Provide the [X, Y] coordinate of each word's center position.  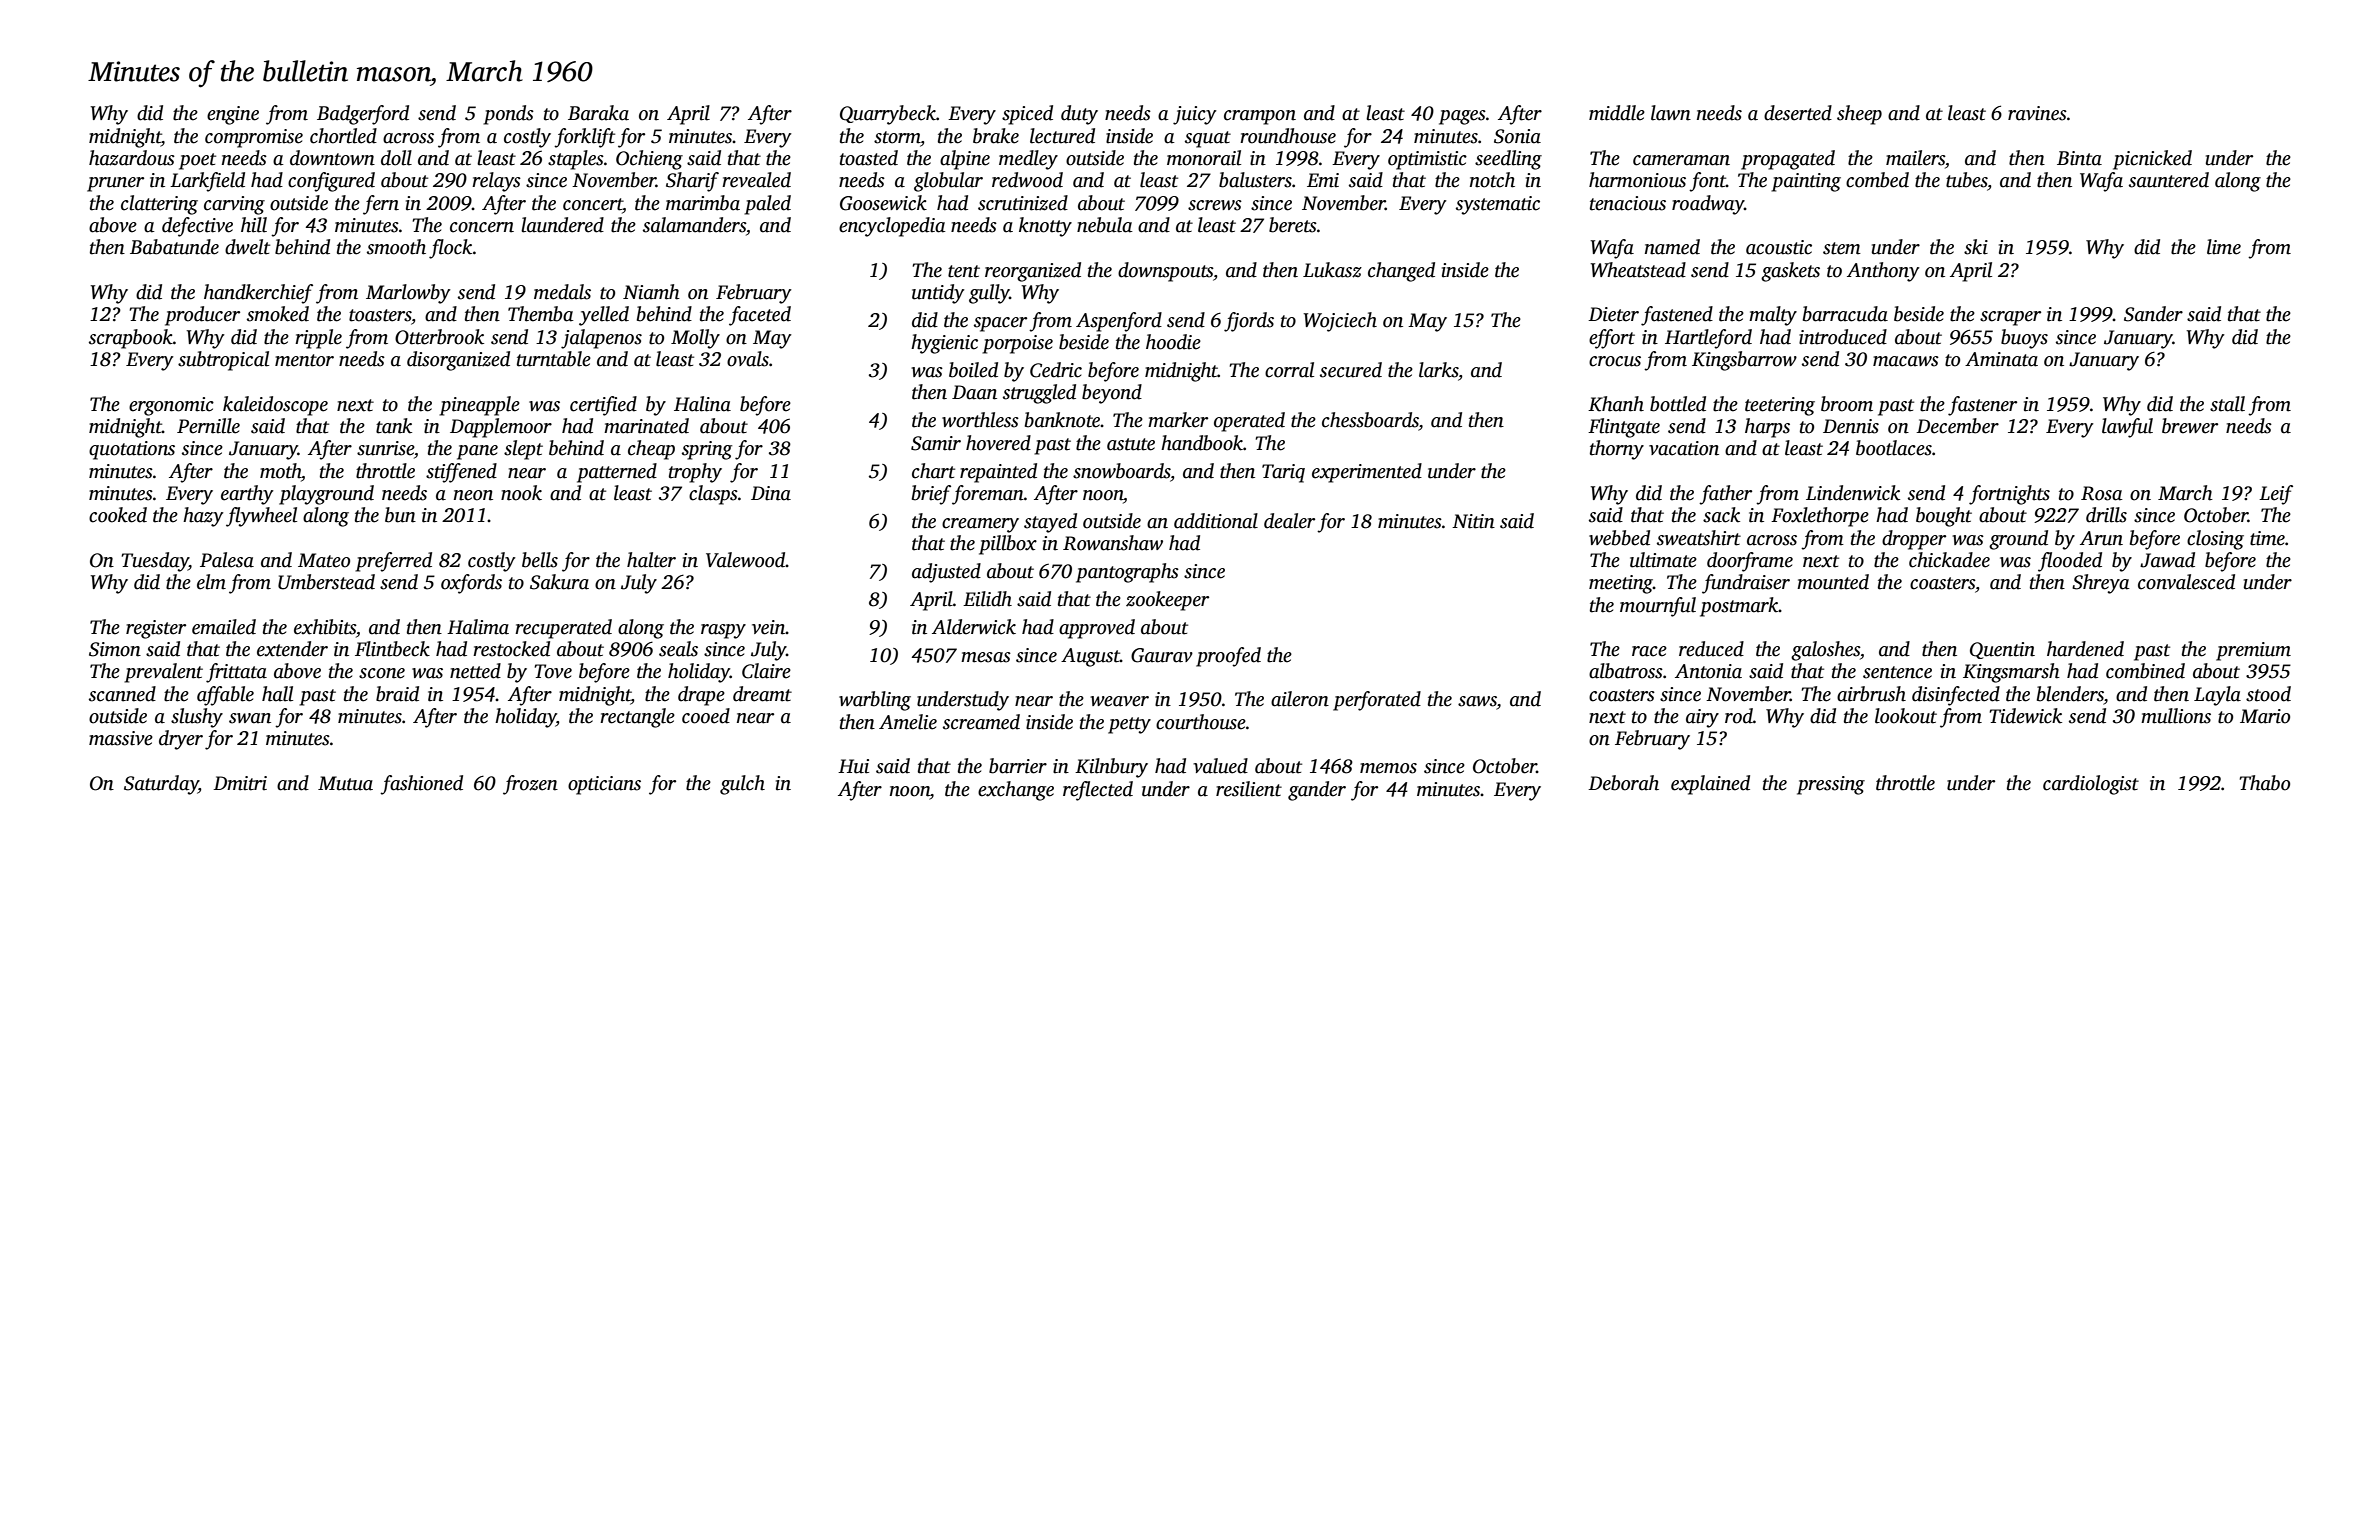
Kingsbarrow [1744, 361]
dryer [181, 740]
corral [1289, 370]
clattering [159, 205]
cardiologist [2091, 785]
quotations [132, 450]
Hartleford [1708, 339]
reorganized [1033, 272]
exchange [1016, 791]
